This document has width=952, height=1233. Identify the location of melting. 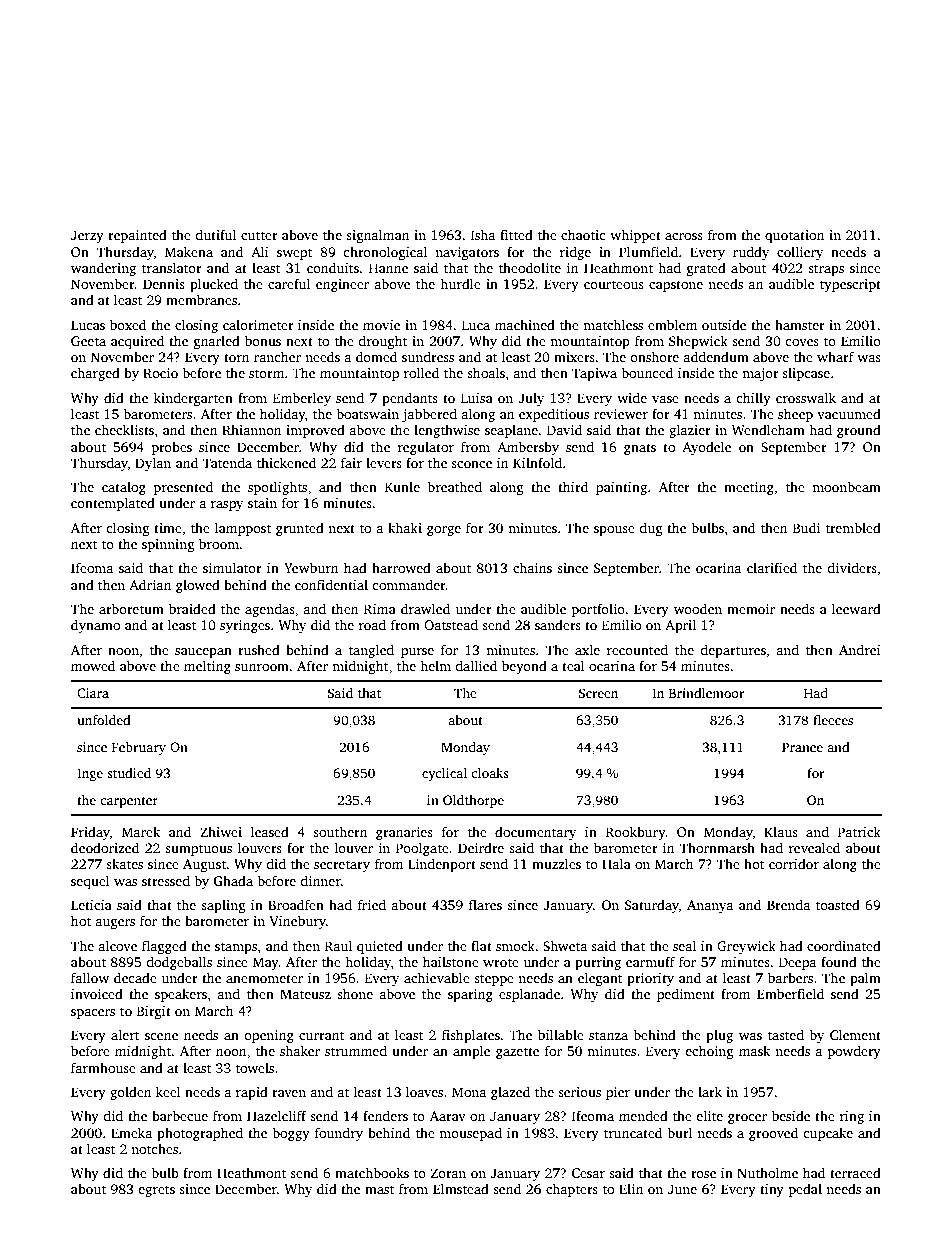
(207, 667).
